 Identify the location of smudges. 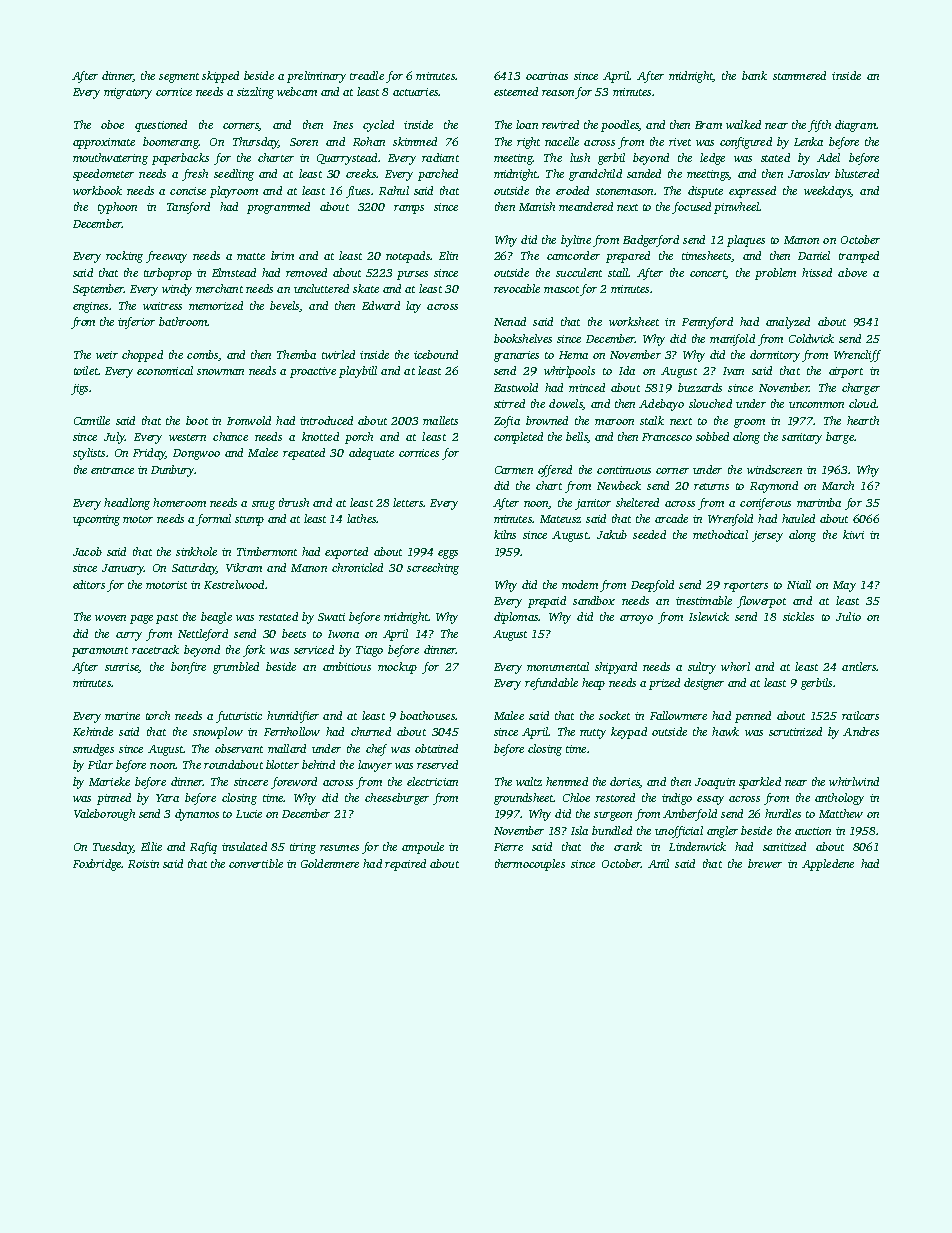
(93, 750).
